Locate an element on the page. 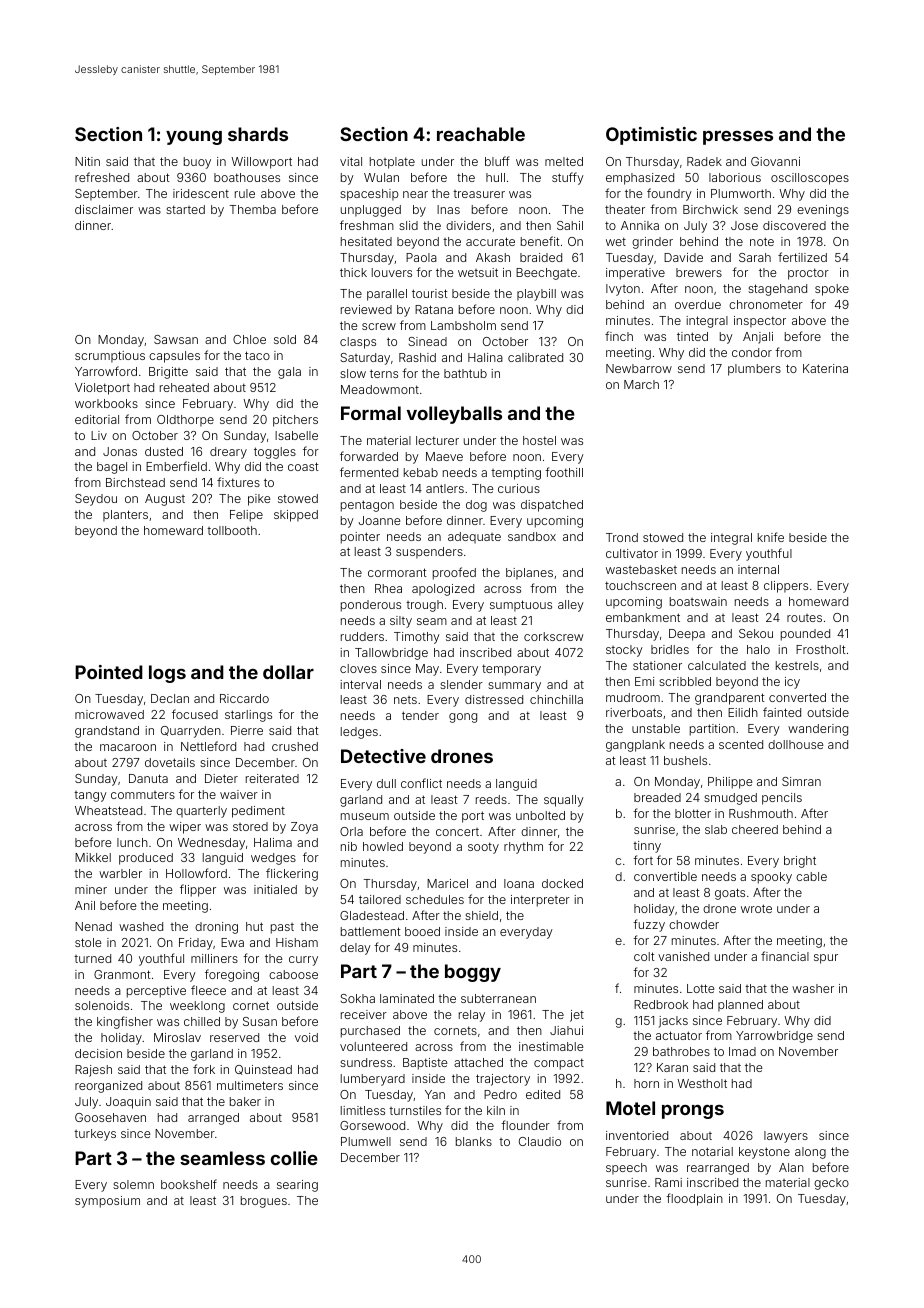  Sahil is located at coordinates (570, 225).
